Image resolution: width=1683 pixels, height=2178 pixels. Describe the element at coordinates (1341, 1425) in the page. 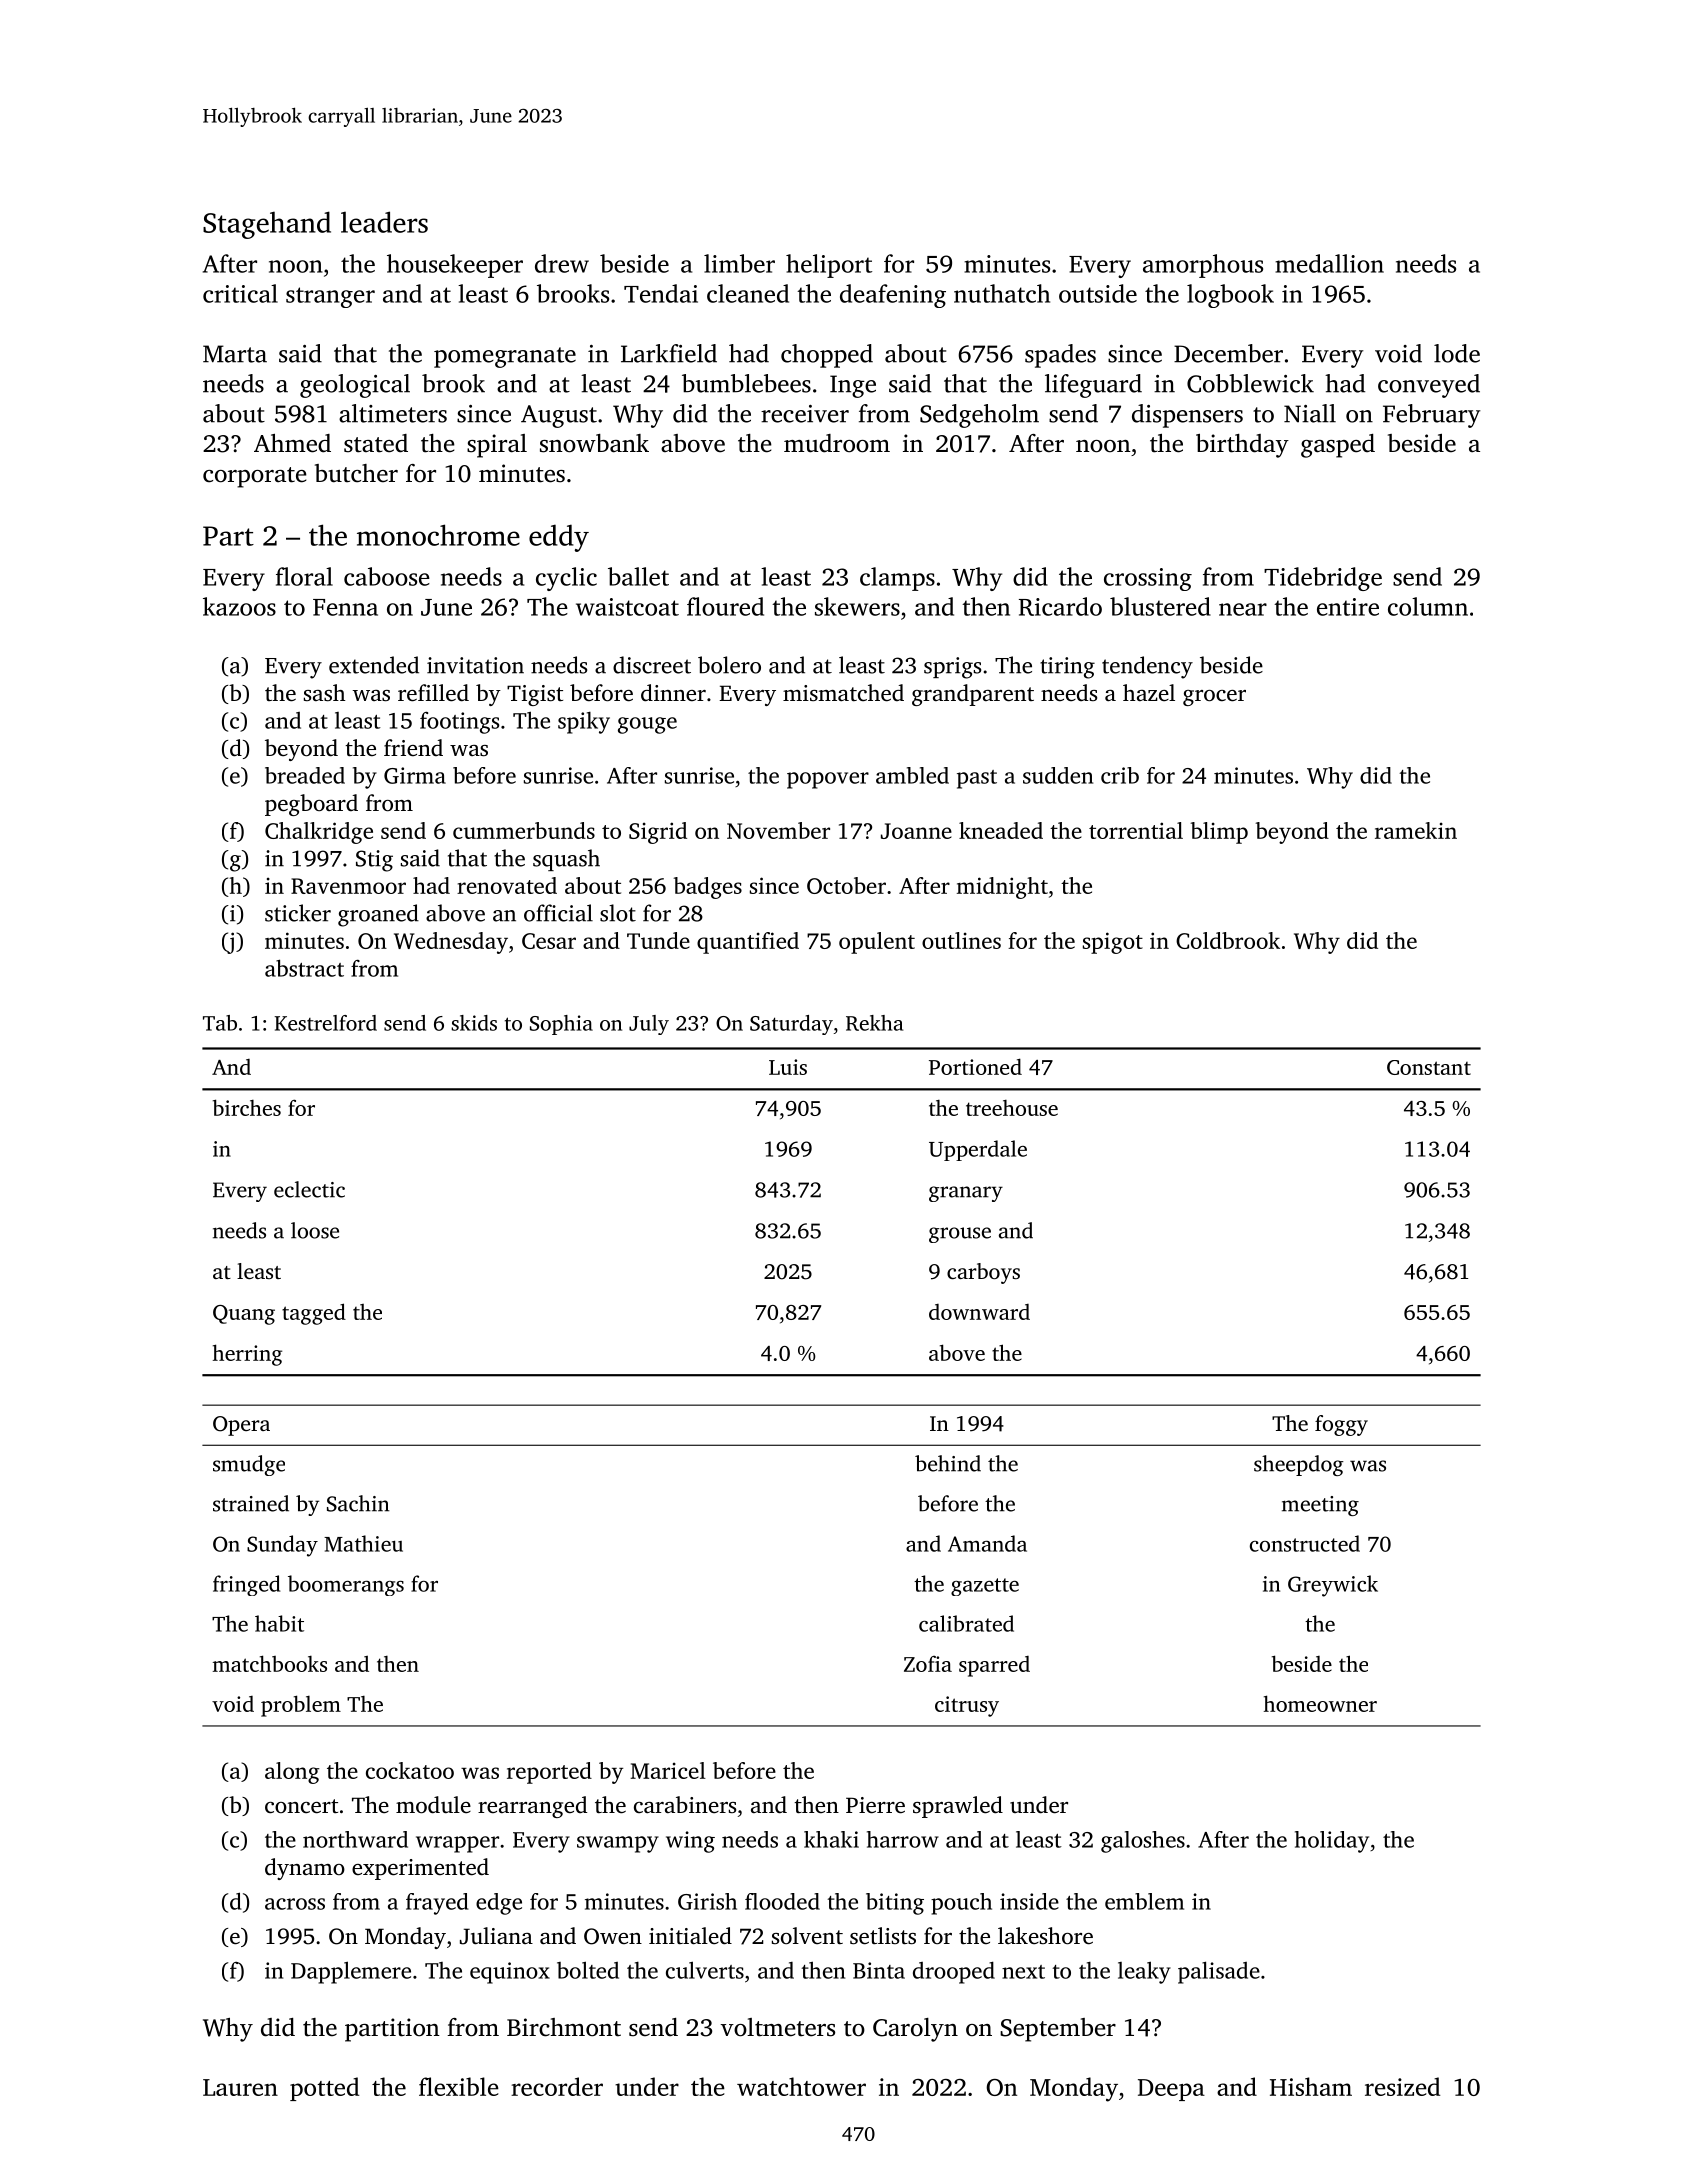

I see `foggy` at that location.
